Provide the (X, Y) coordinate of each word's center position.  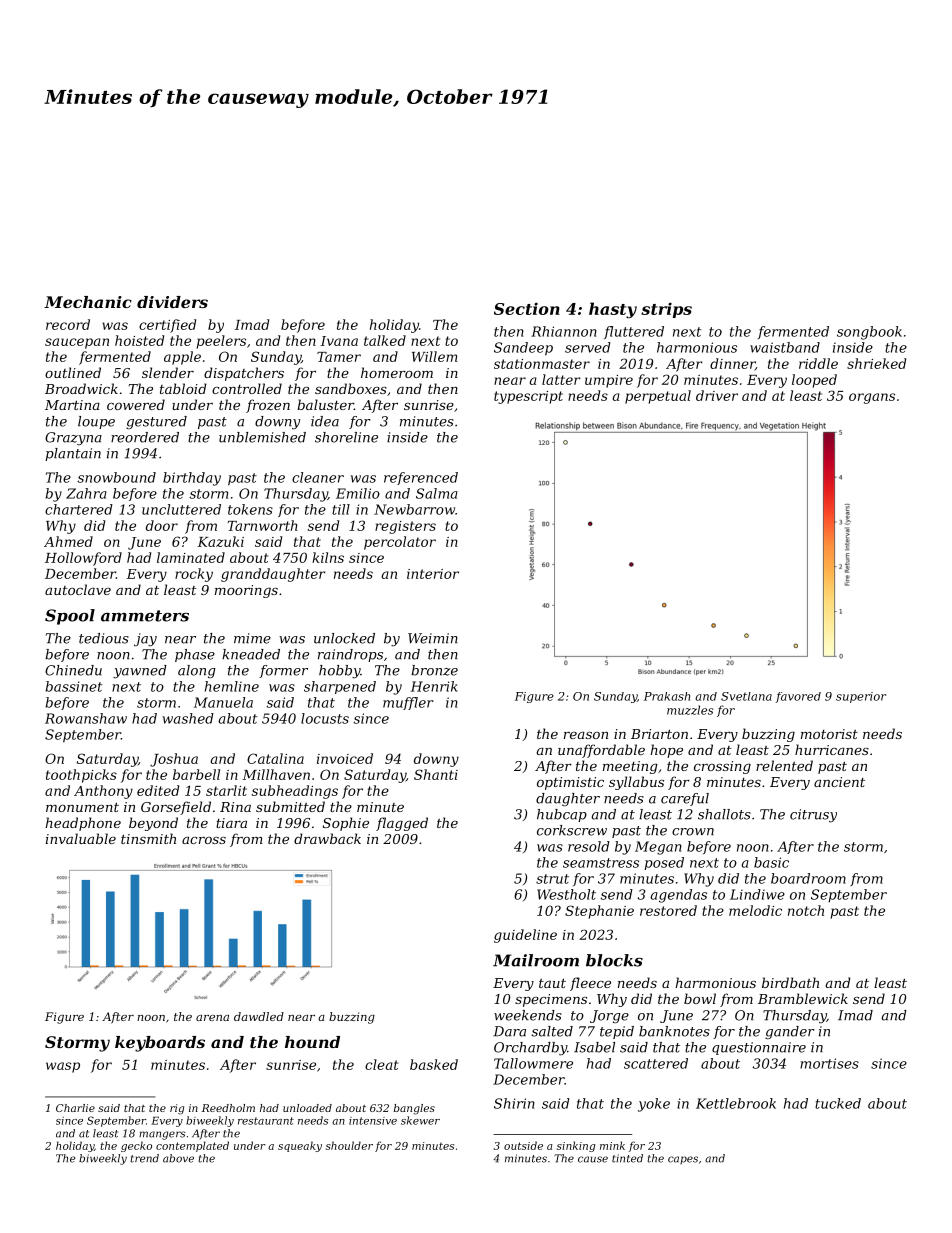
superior (861, 697)
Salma (437, 493)
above (178, 1158)
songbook (869, 333)
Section (527, 308)
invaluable (81, 838)
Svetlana (746, 696)
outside (523, 1145)
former (283, 671)
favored (798, 697)
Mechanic (88, 302)
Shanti (436, 774)
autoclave (78, 589)
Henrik (434, 686)
